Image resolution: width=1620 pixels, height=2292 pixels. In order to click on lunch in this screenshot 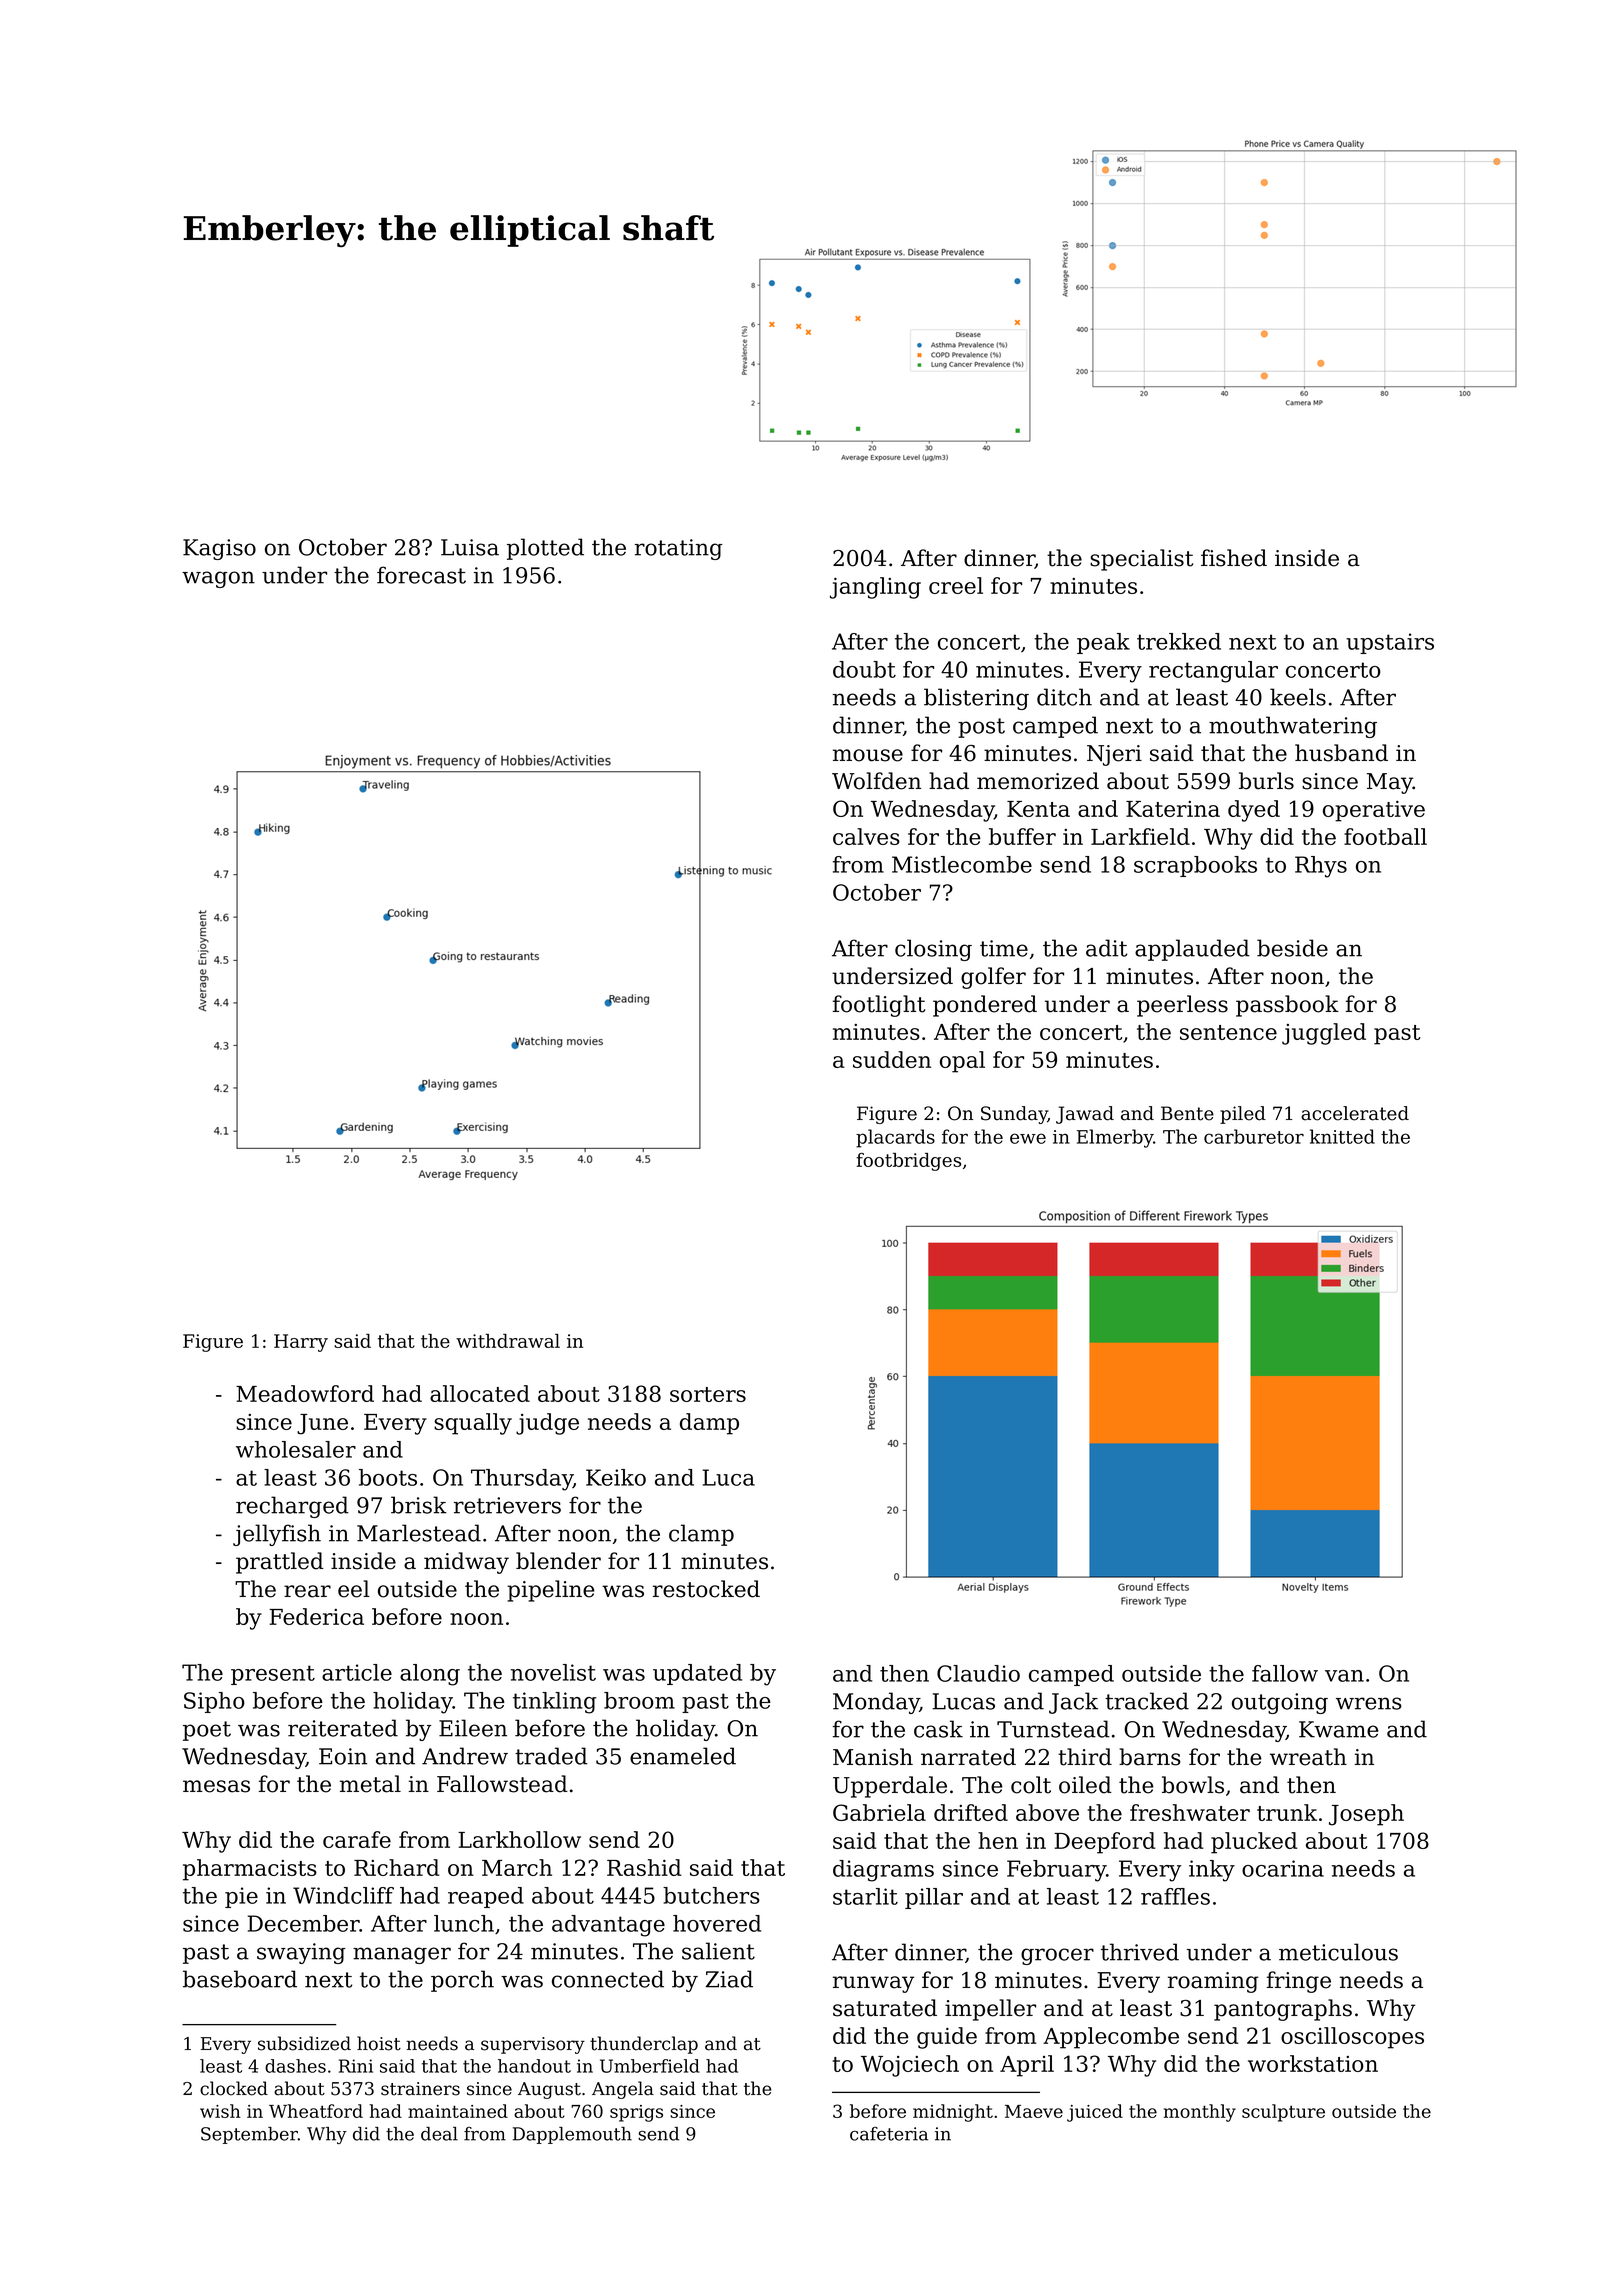, I will do `click(464, 1923)`.
